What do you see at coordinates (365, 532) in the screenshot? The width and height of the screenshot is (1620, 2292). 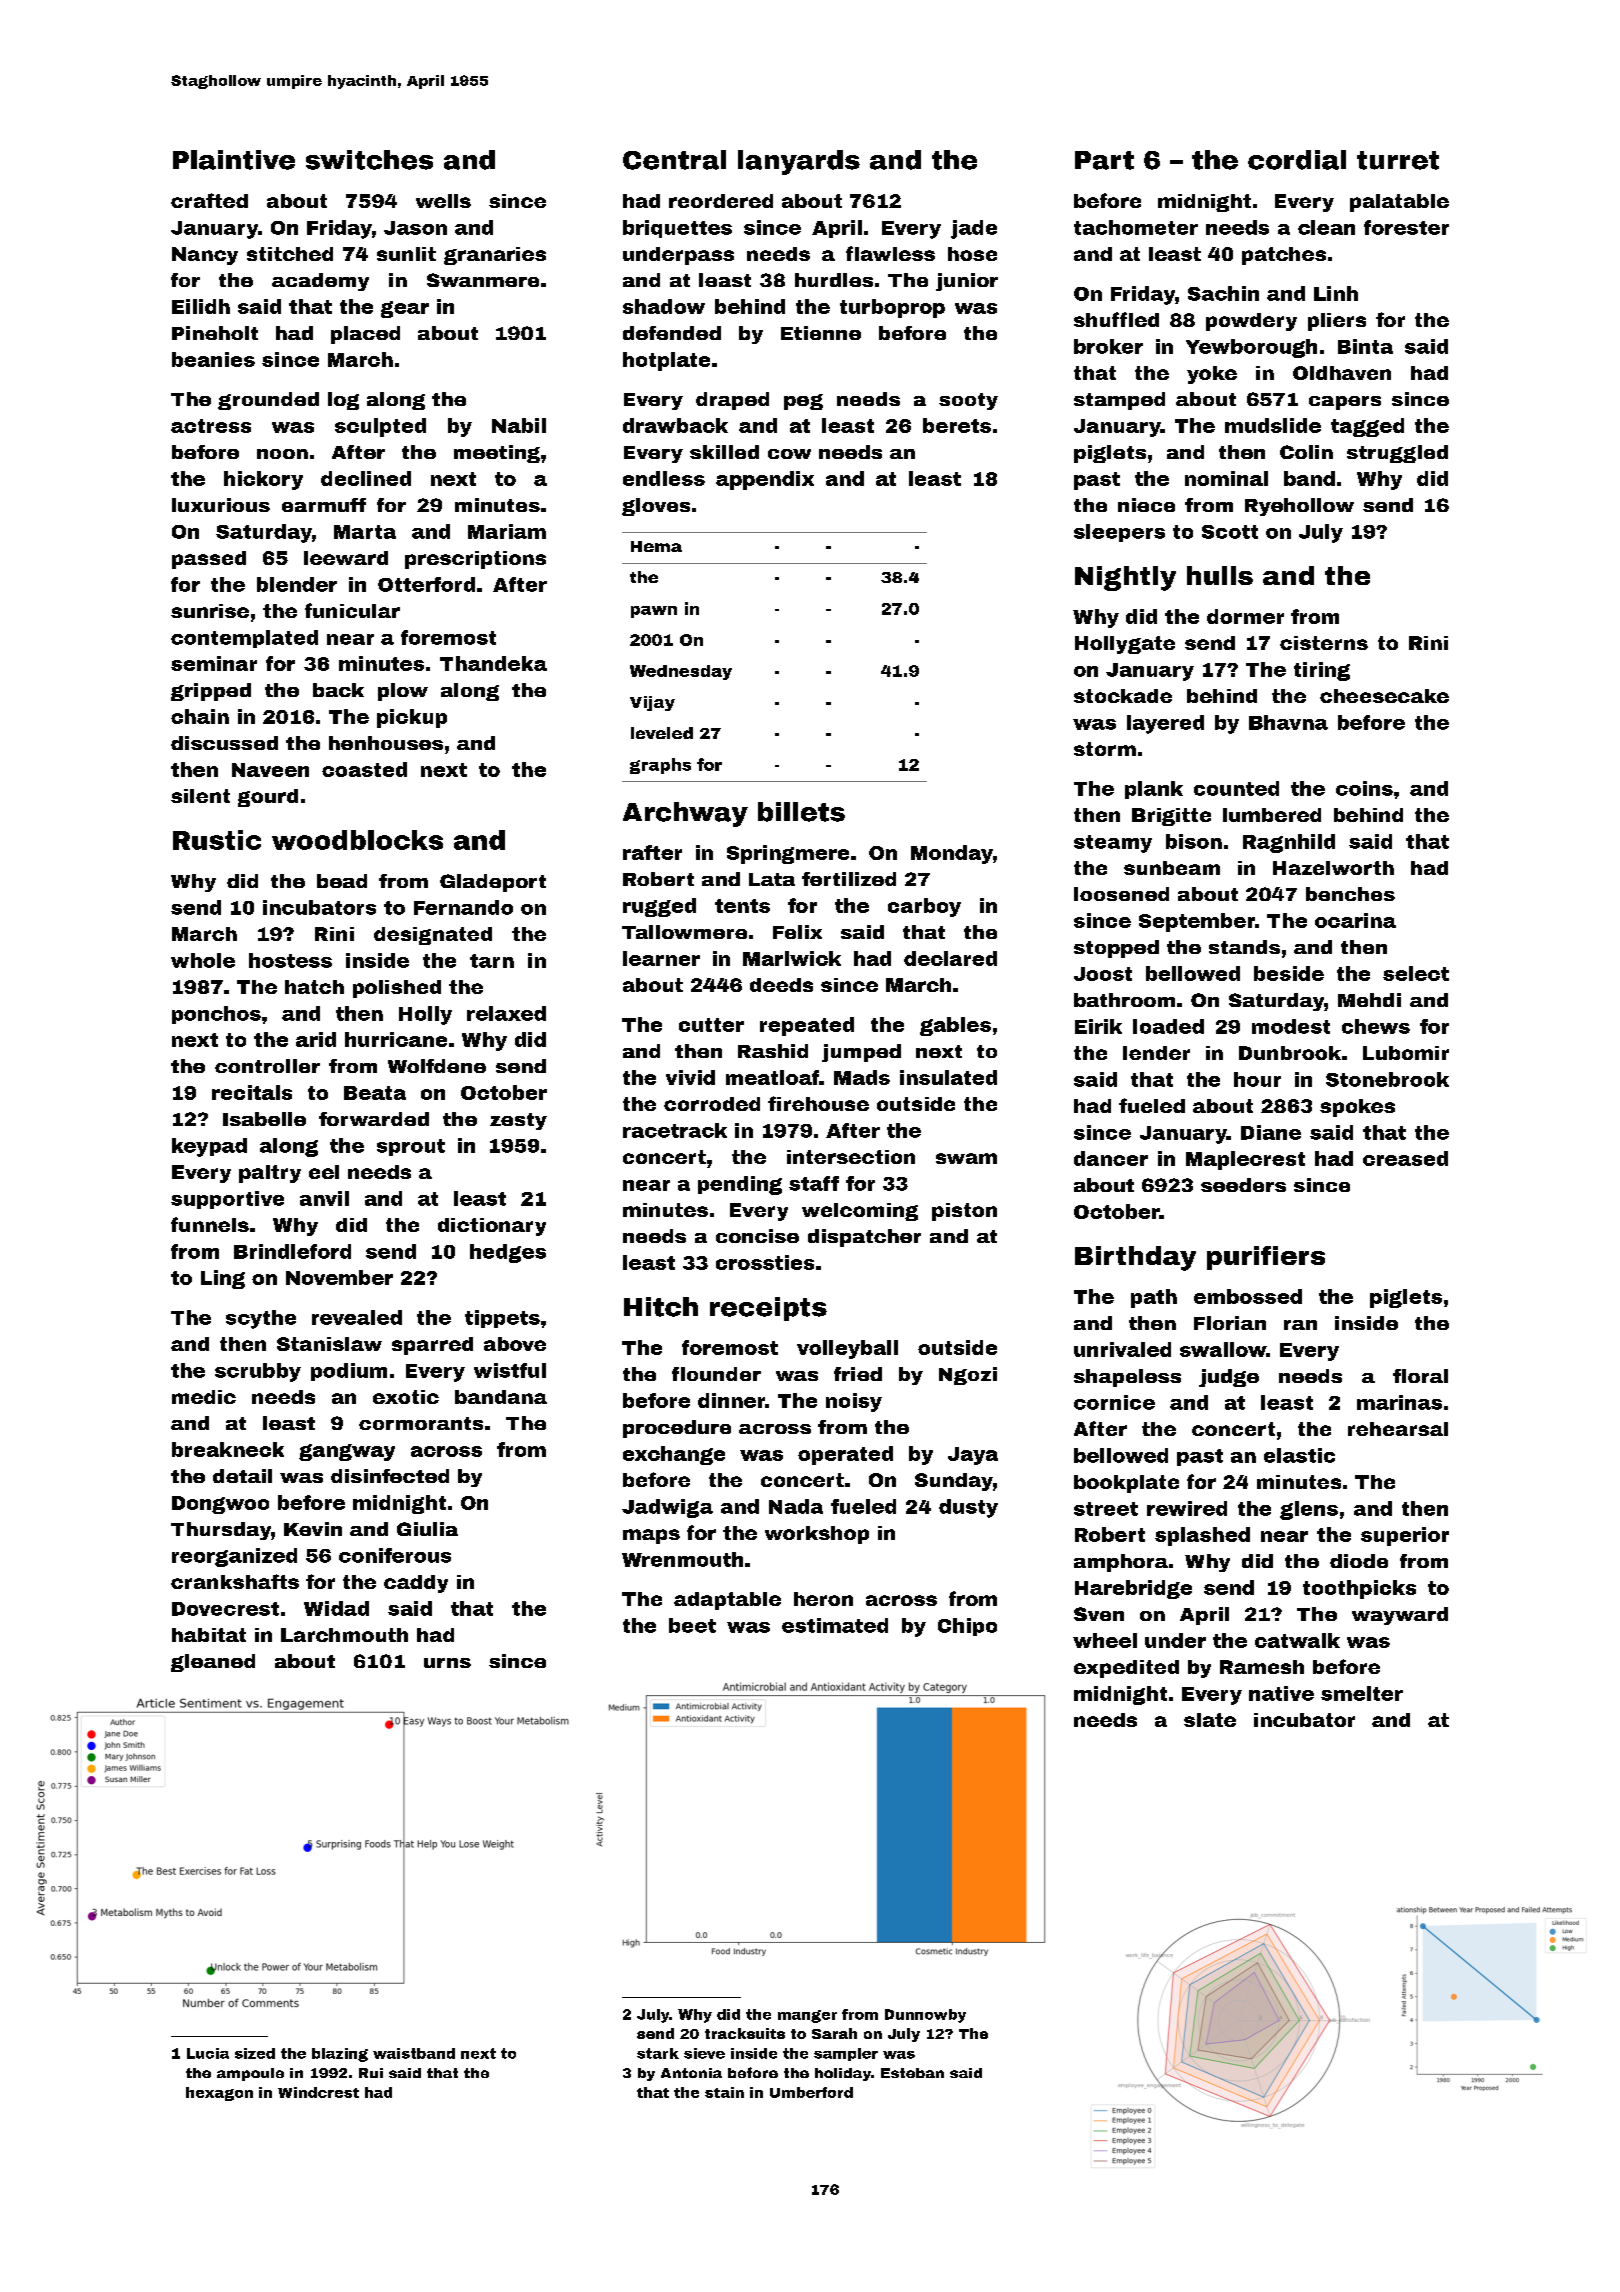 I see `Marta` at bounding box center [365, 532].
